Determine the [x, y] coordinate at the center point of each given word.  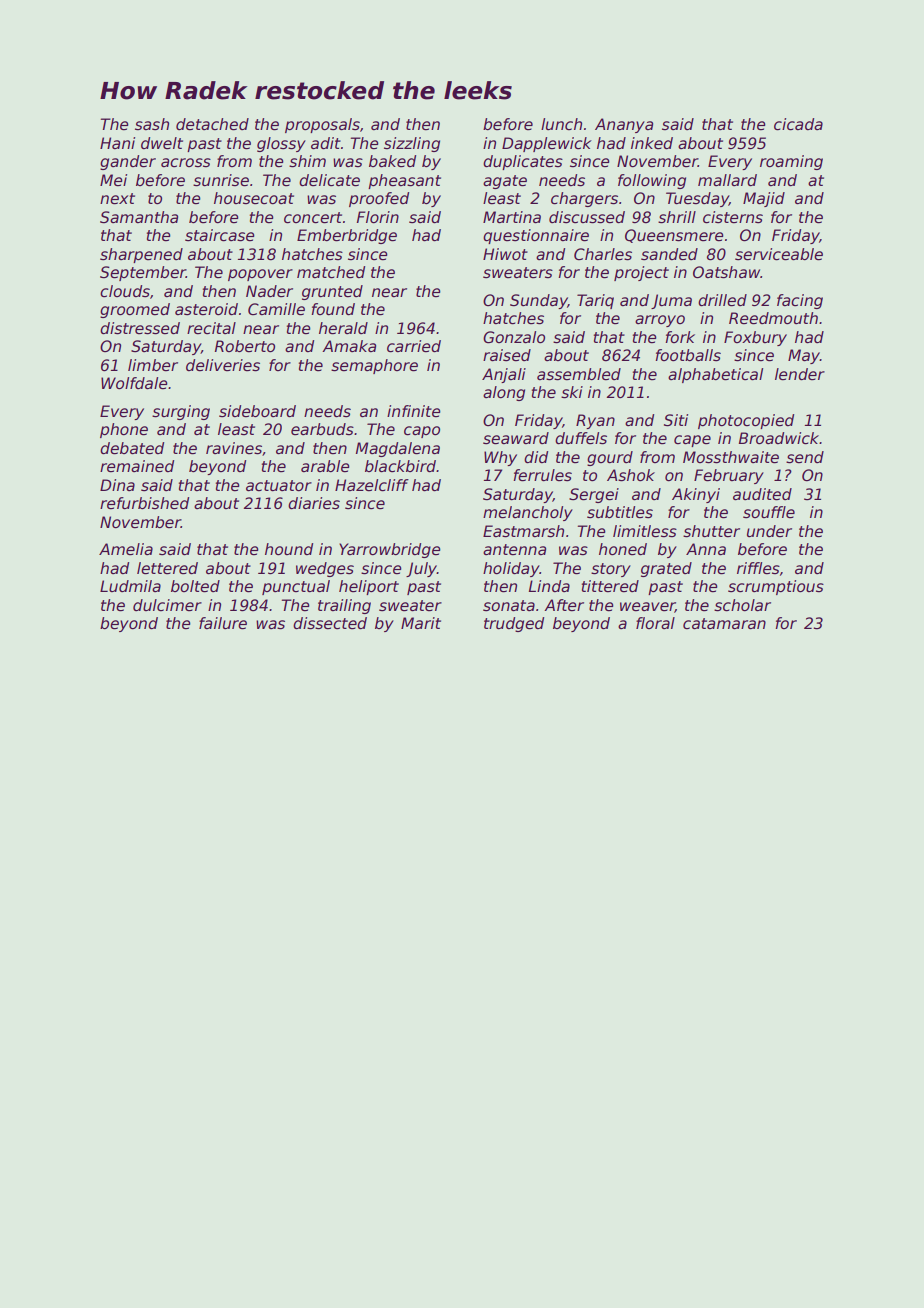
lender [800, 374]
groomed [135, 310]
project [641, 273]
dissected [330, 623]
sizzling [412, 144]
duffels [581, 438]
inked [652, 143]
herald [343, 328]
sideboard [257, 411]
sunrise [221, 180]
